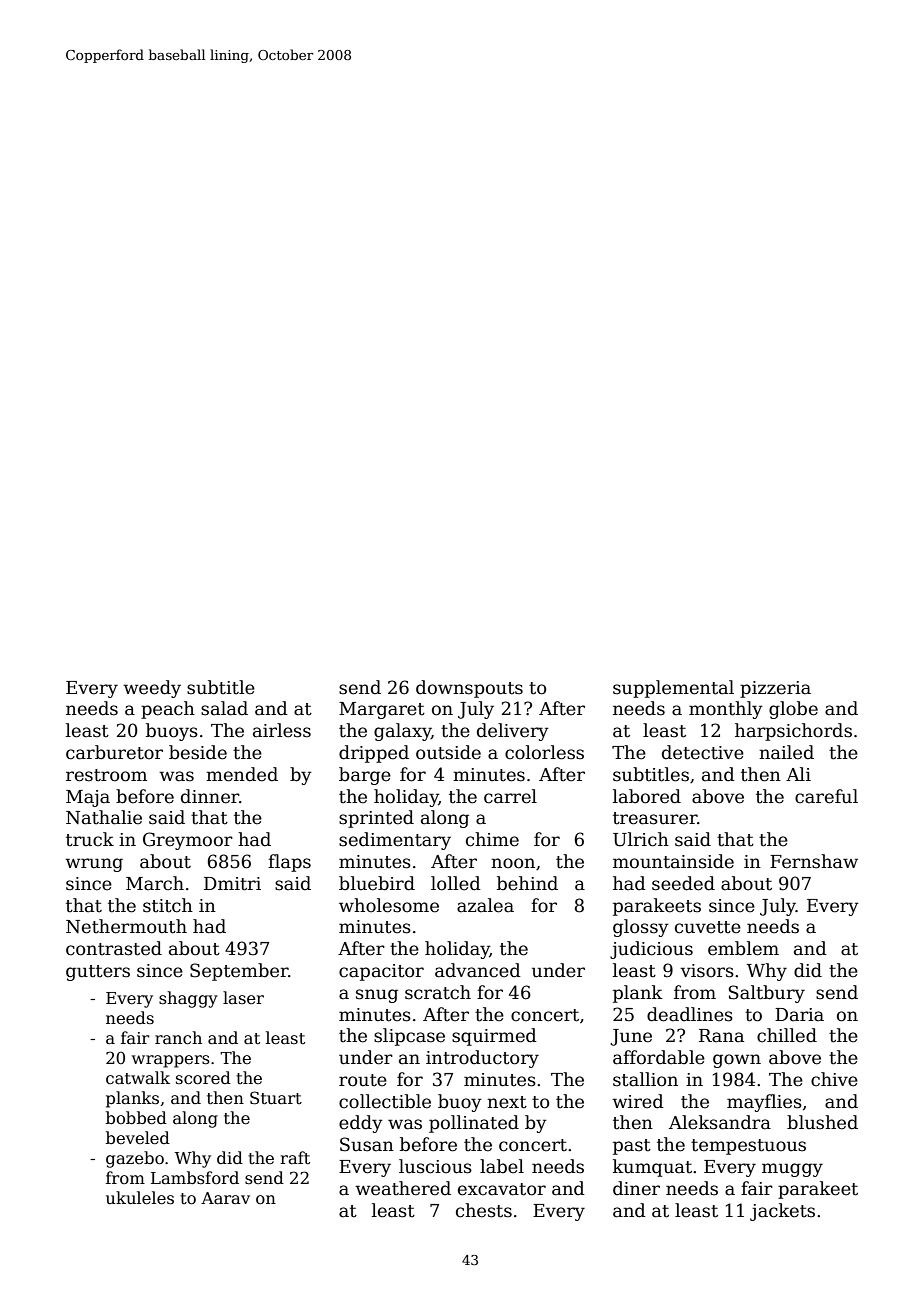 Image resolution: width=924 pixels, height=1308 pixels. What do you see at coordinates (814, 861) in the page?
I see `Fernshaw` at bounding box center [814, 861].
